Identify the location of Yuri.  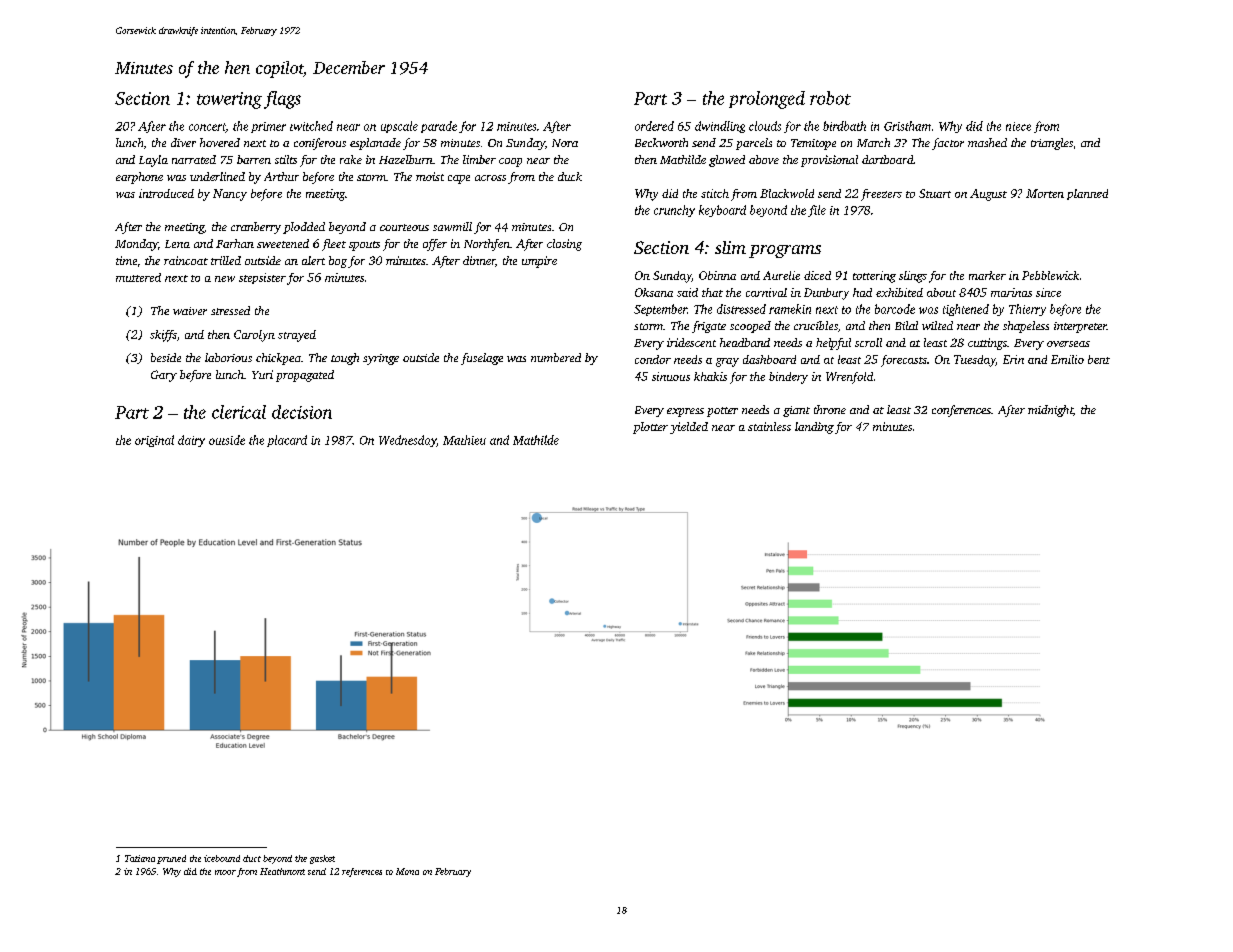
(262, 374).
